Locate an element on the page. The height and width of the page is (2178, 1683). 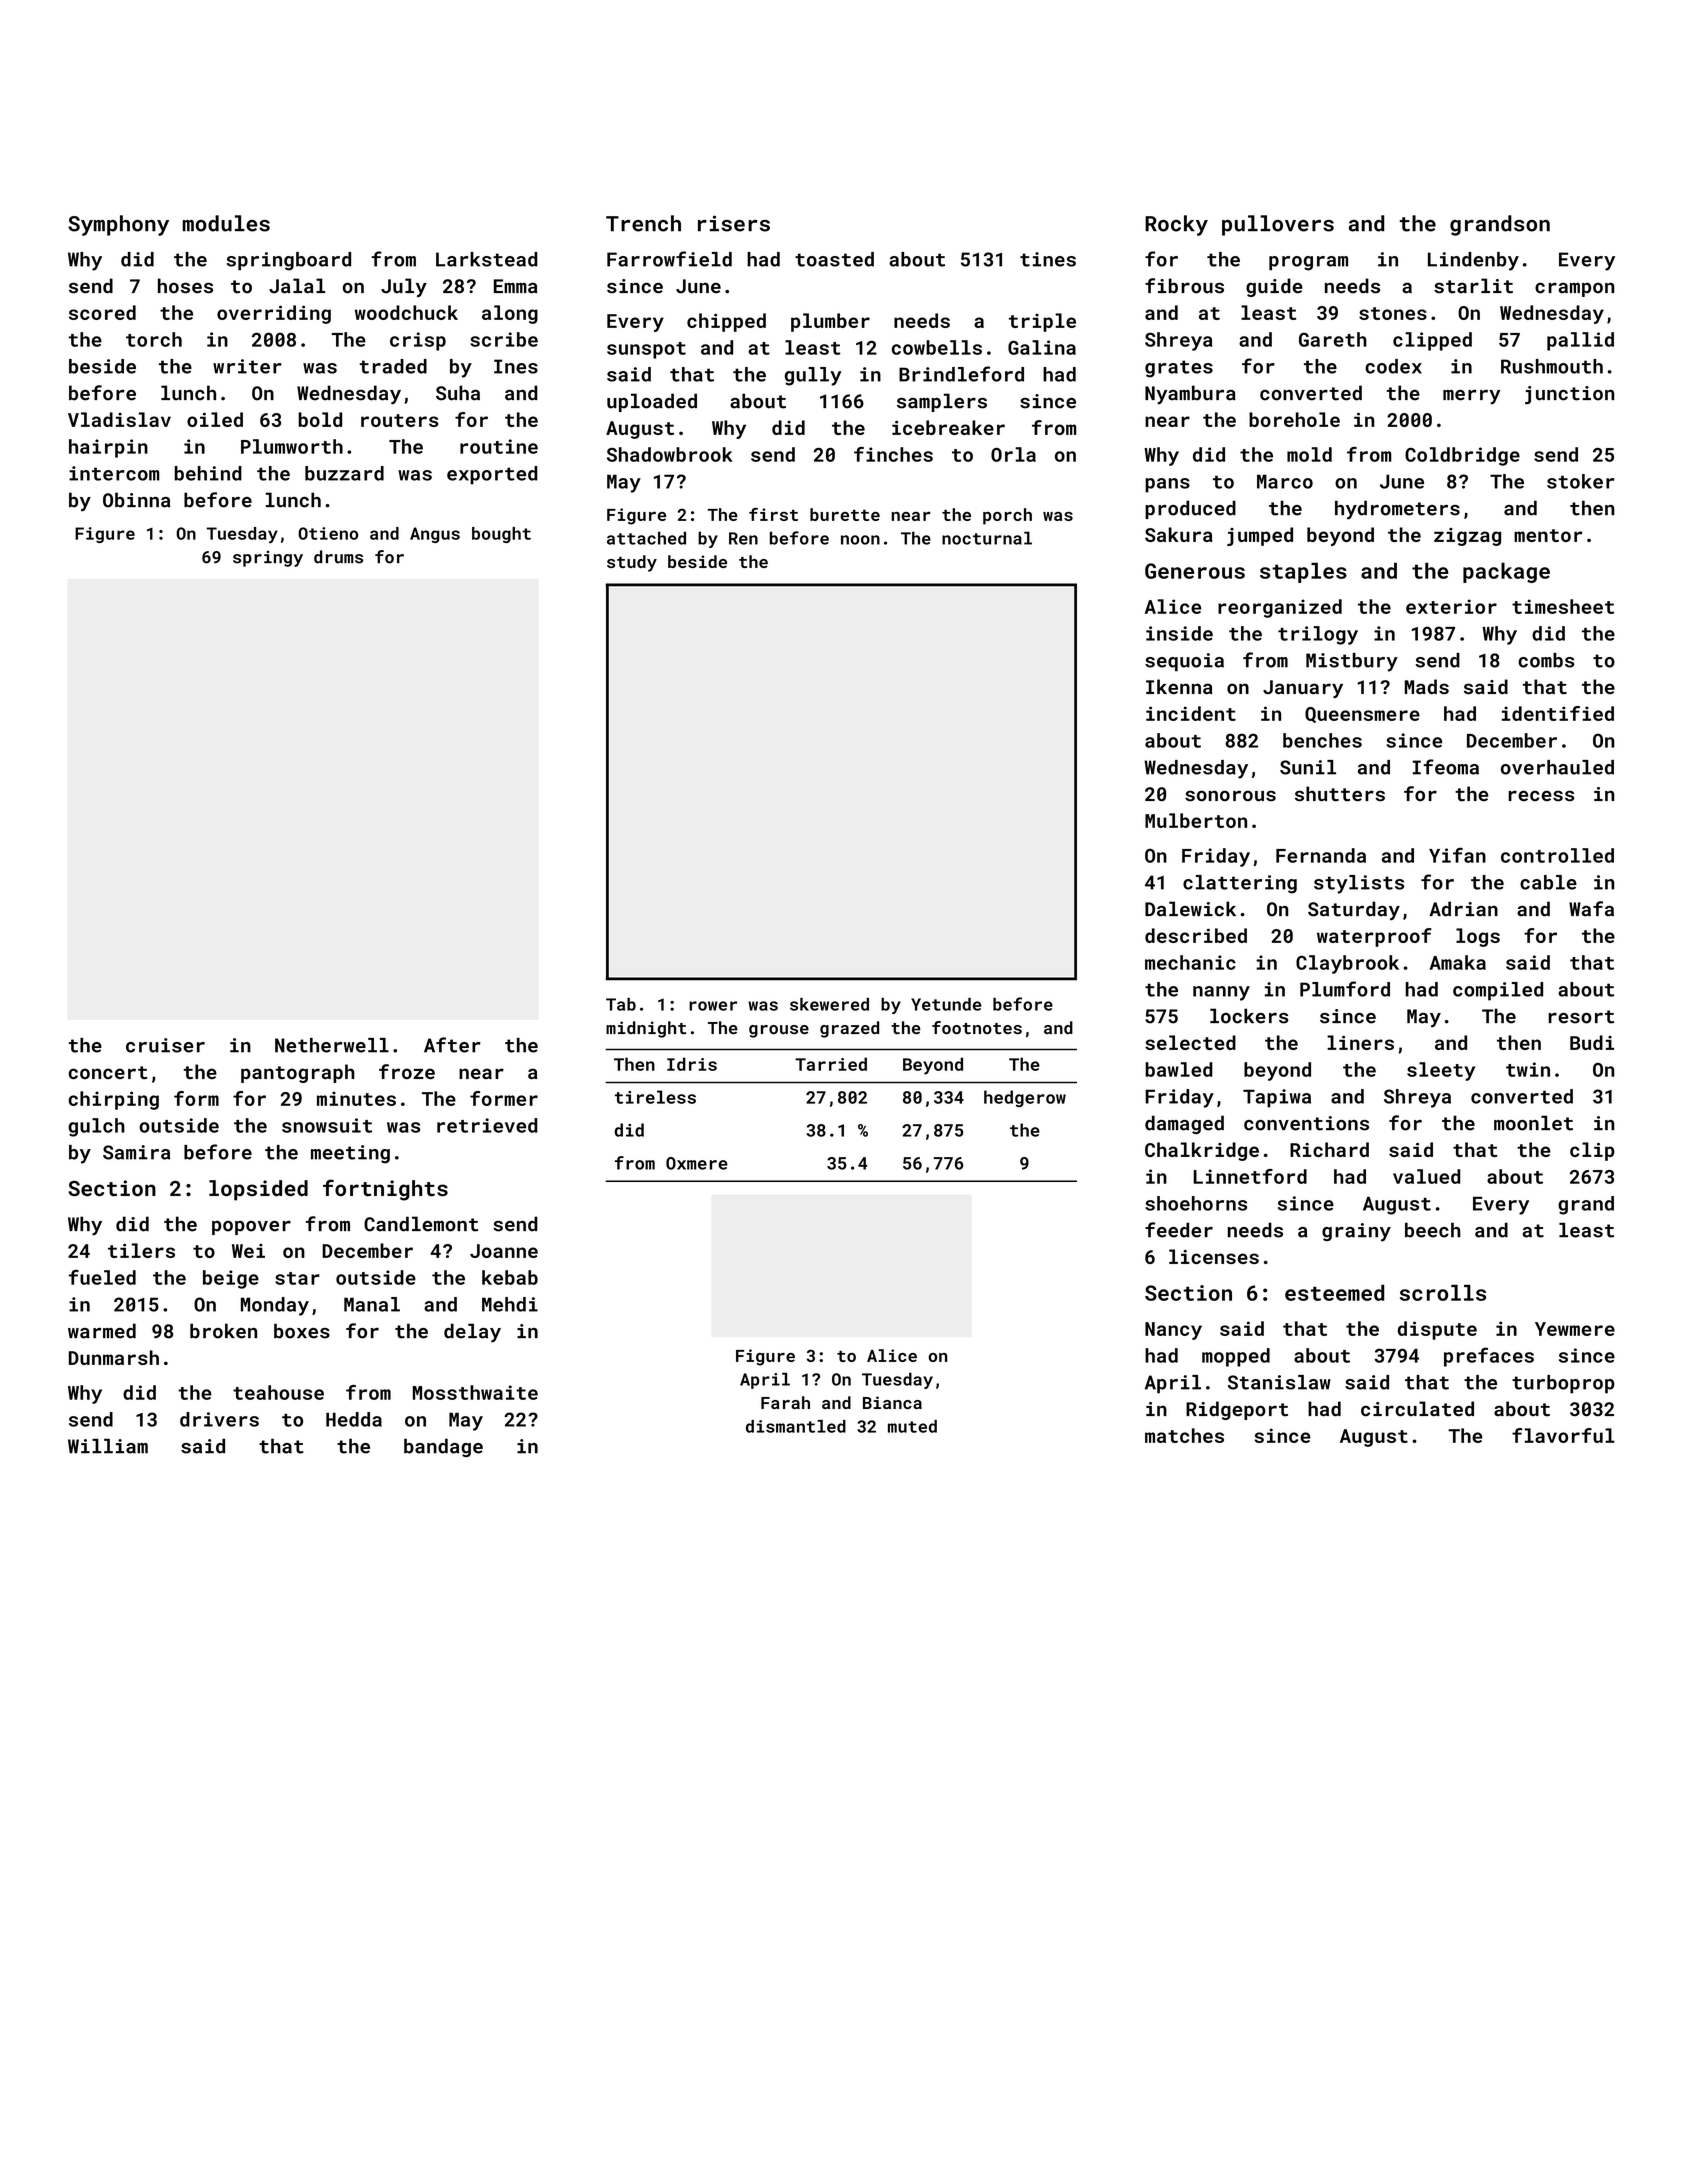
Trench is located at coordinates (643, 223).
